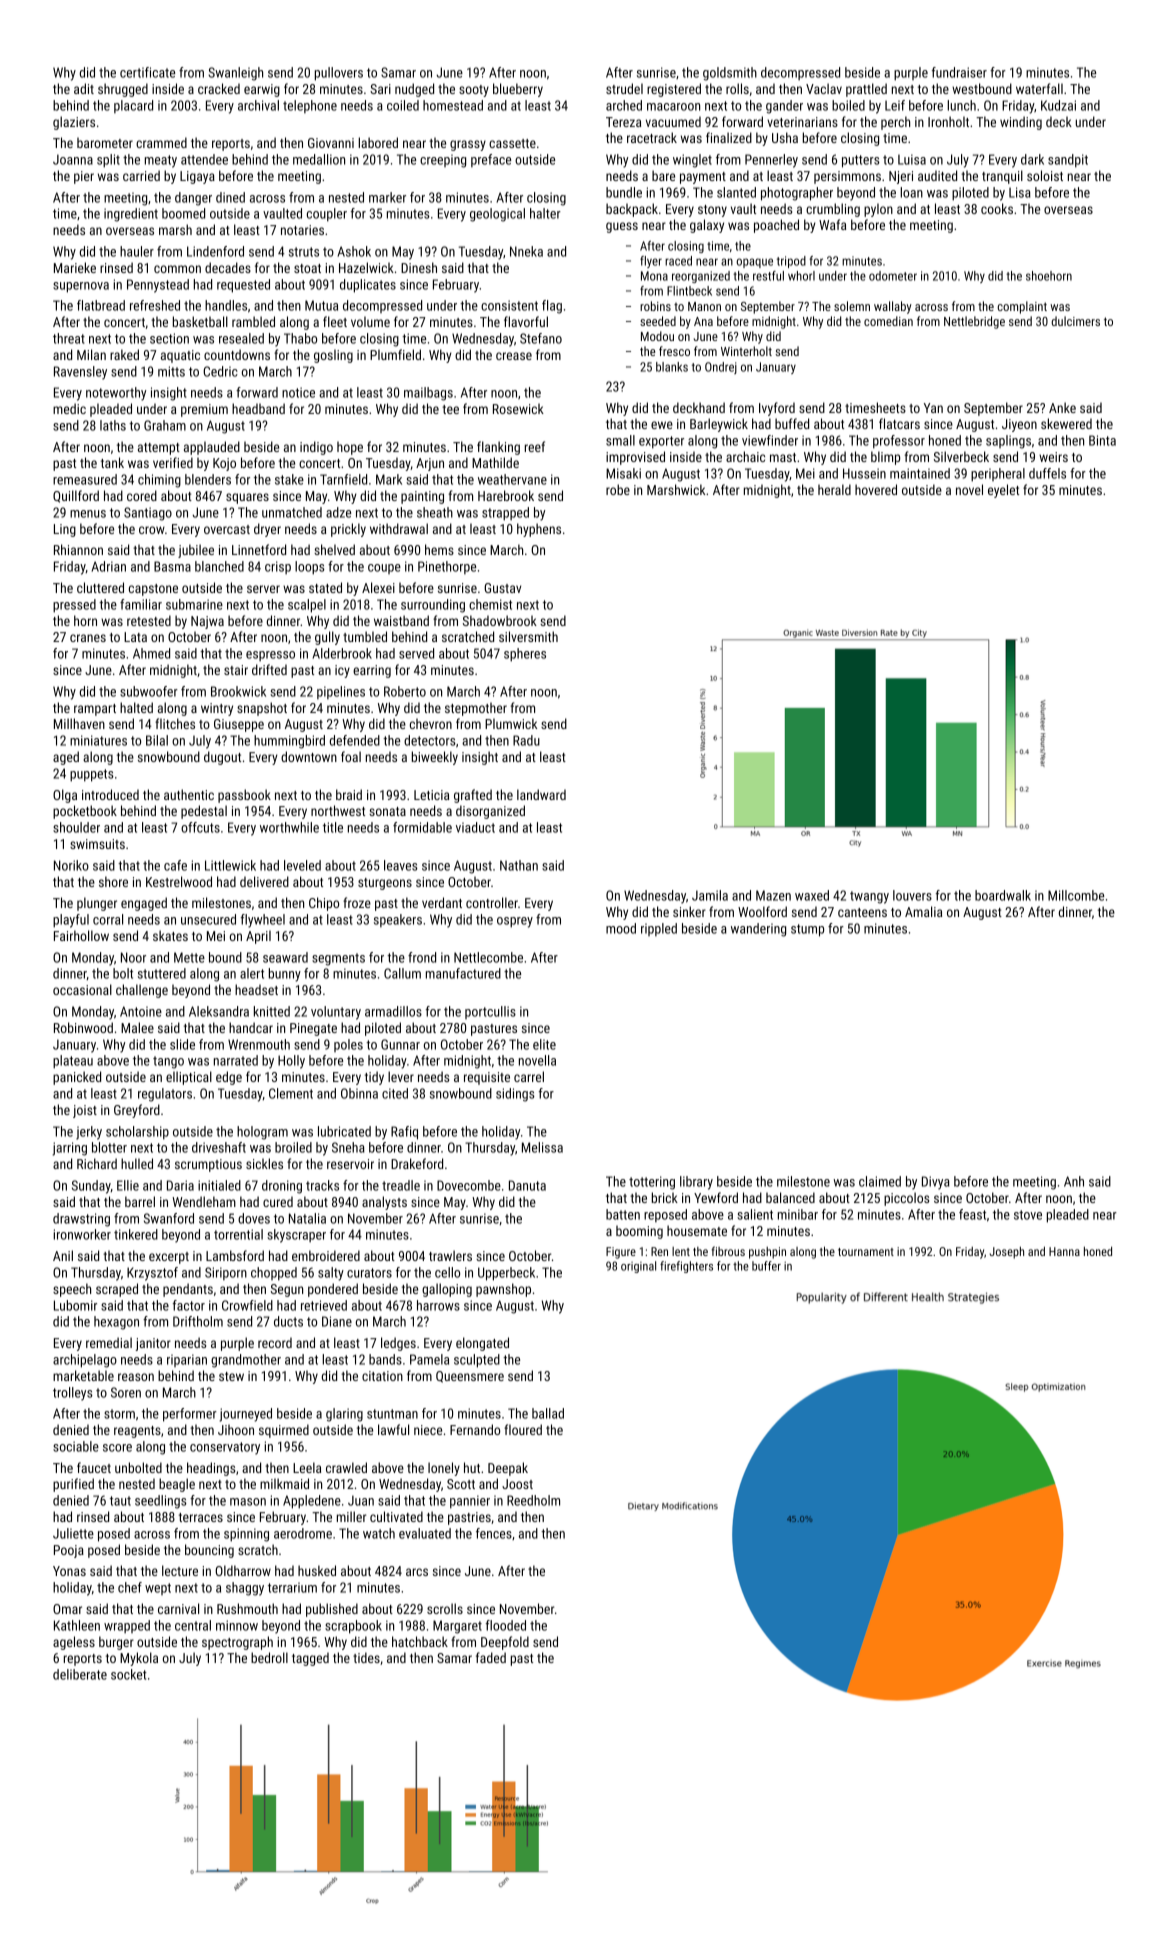 The width and height of the page is (1174, 1934). Describe the element at coordinates (545, 213) in the page. I see `halter` at that location.
